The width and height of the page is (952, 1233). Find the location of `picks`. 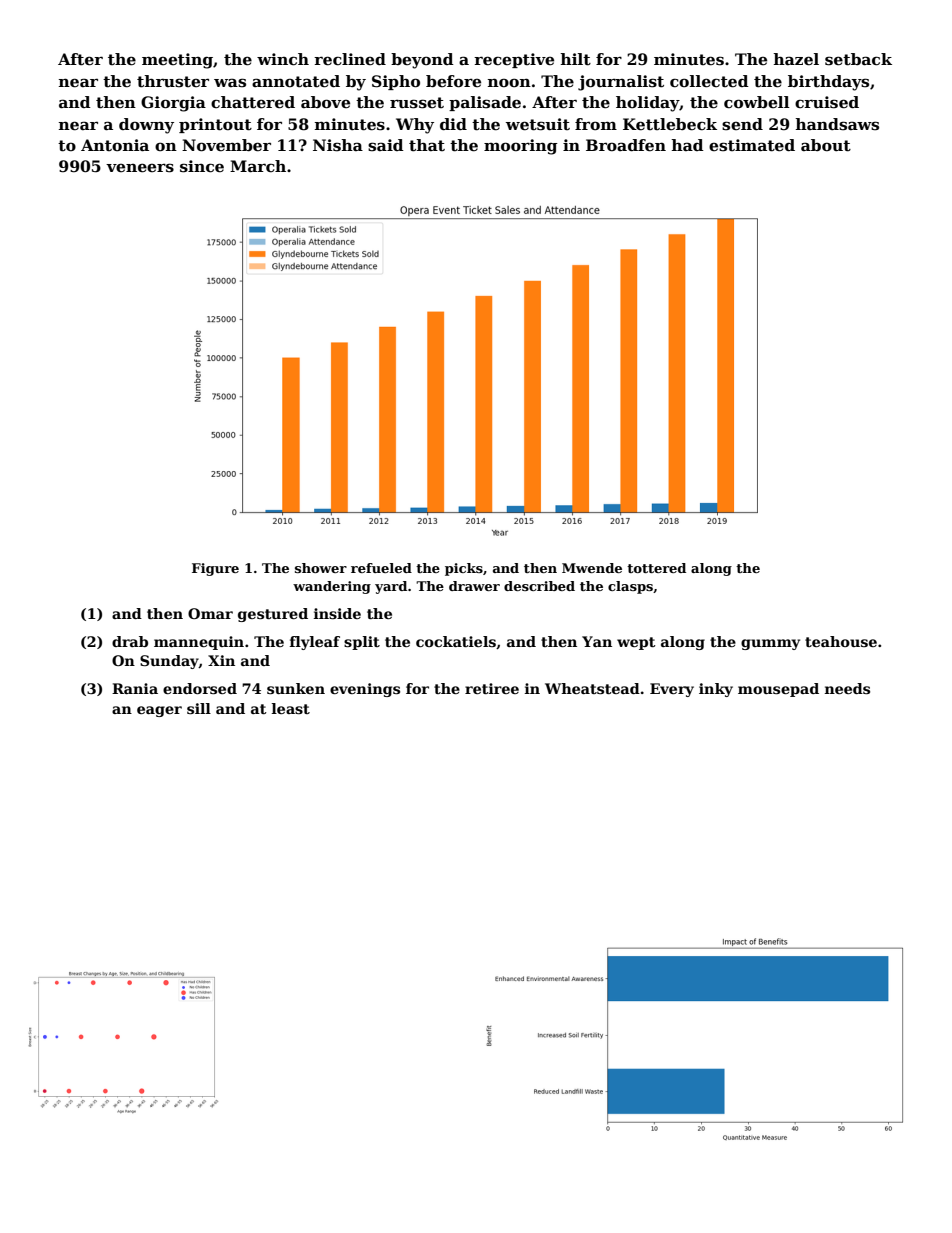

picks is located at coordinates (464, 569).
